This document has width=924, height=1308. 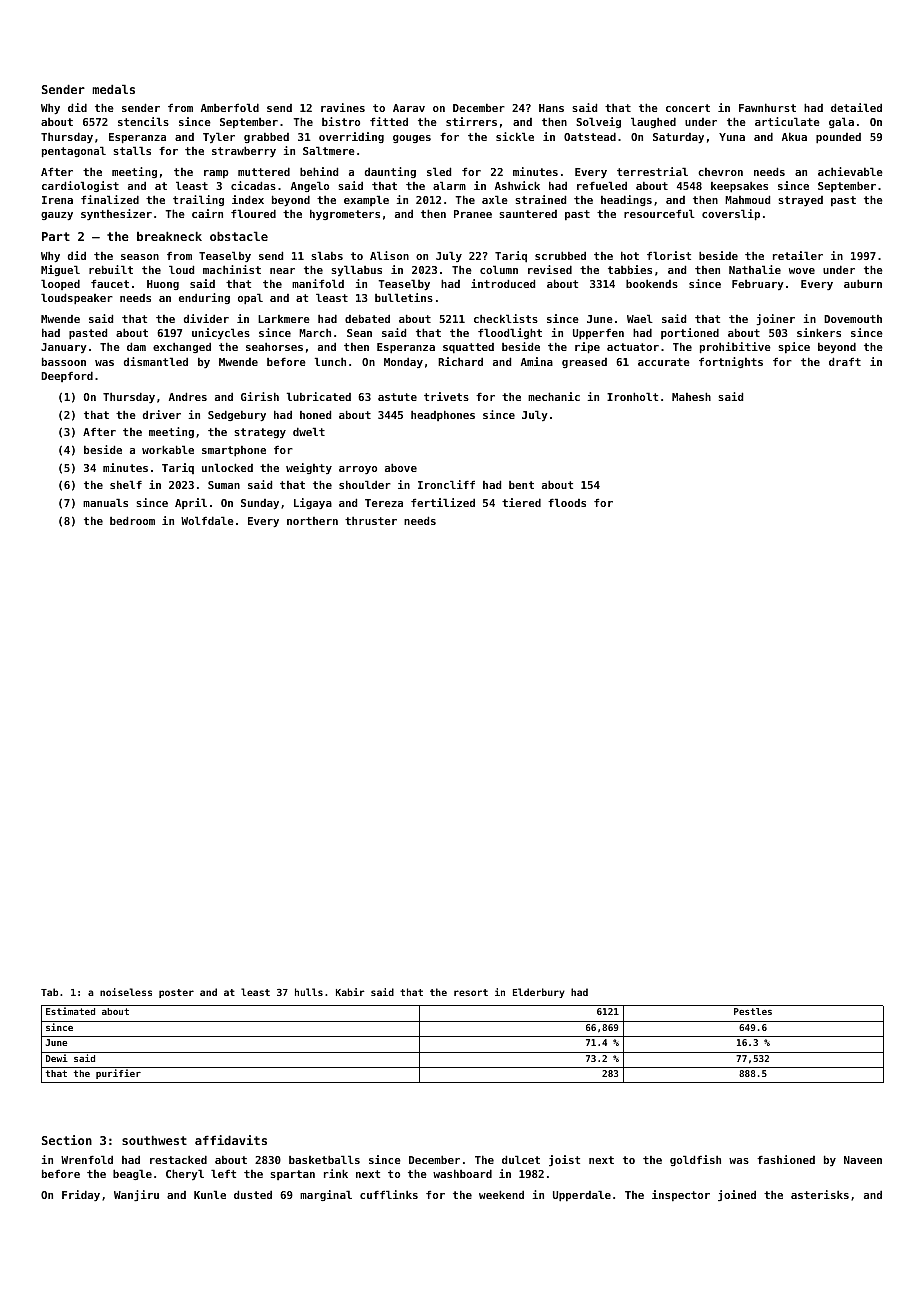 I want to click on dusted, so click(x=253, y=1194).
